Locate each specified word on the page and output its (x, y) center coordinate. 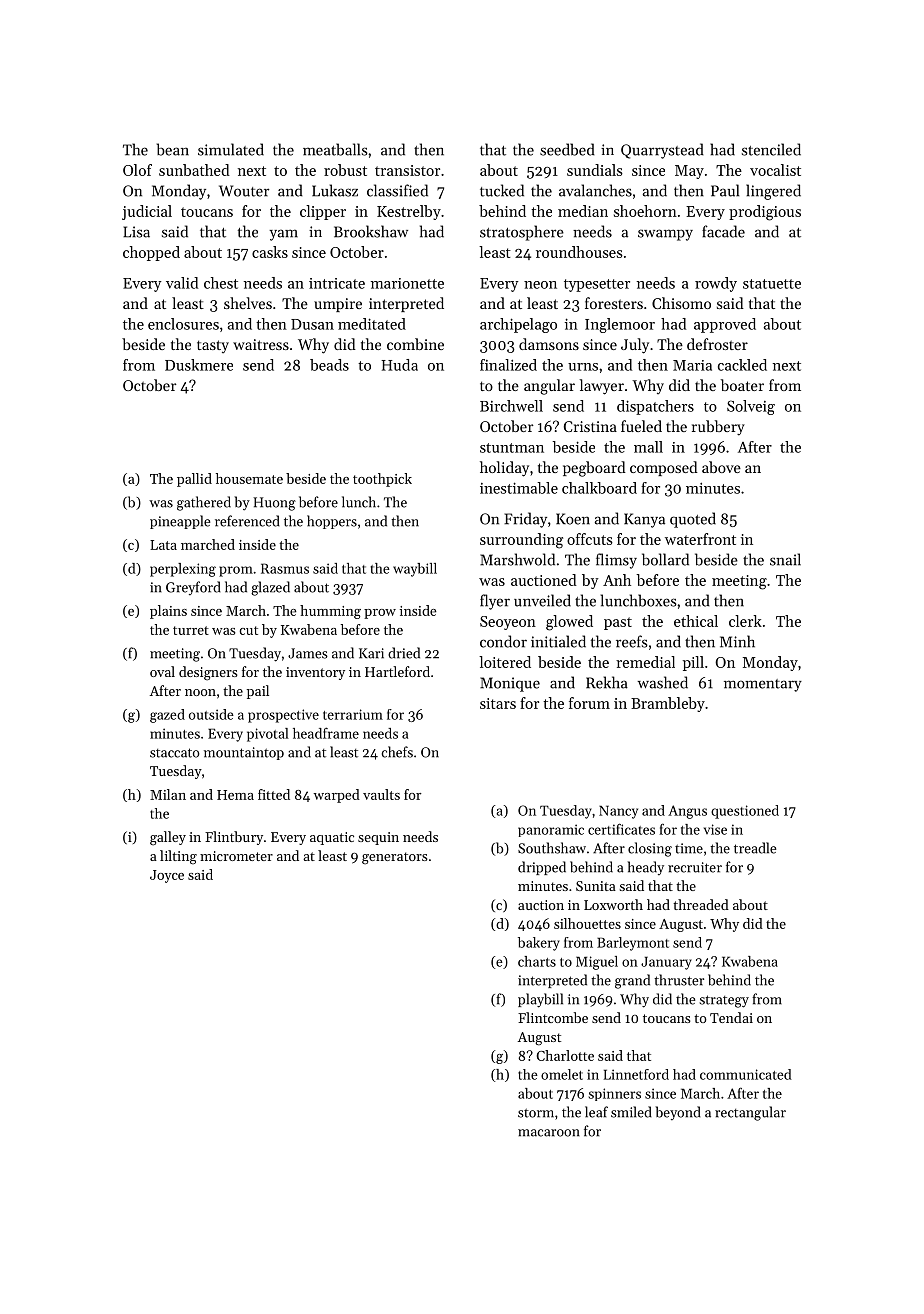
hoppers (332, 522)
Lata (163, 545)
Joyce (167, 876)
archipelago (518, 325)
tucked (502, 190)
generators (395, 858)
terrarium (353, 714)
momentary (763, 685)
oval (162, 671)
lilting (178, 857)
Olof (137, 170)
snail (785, 559)
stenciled (771, 149)
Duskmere (199, 365)
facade (723, 231)
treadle (755, 848)
